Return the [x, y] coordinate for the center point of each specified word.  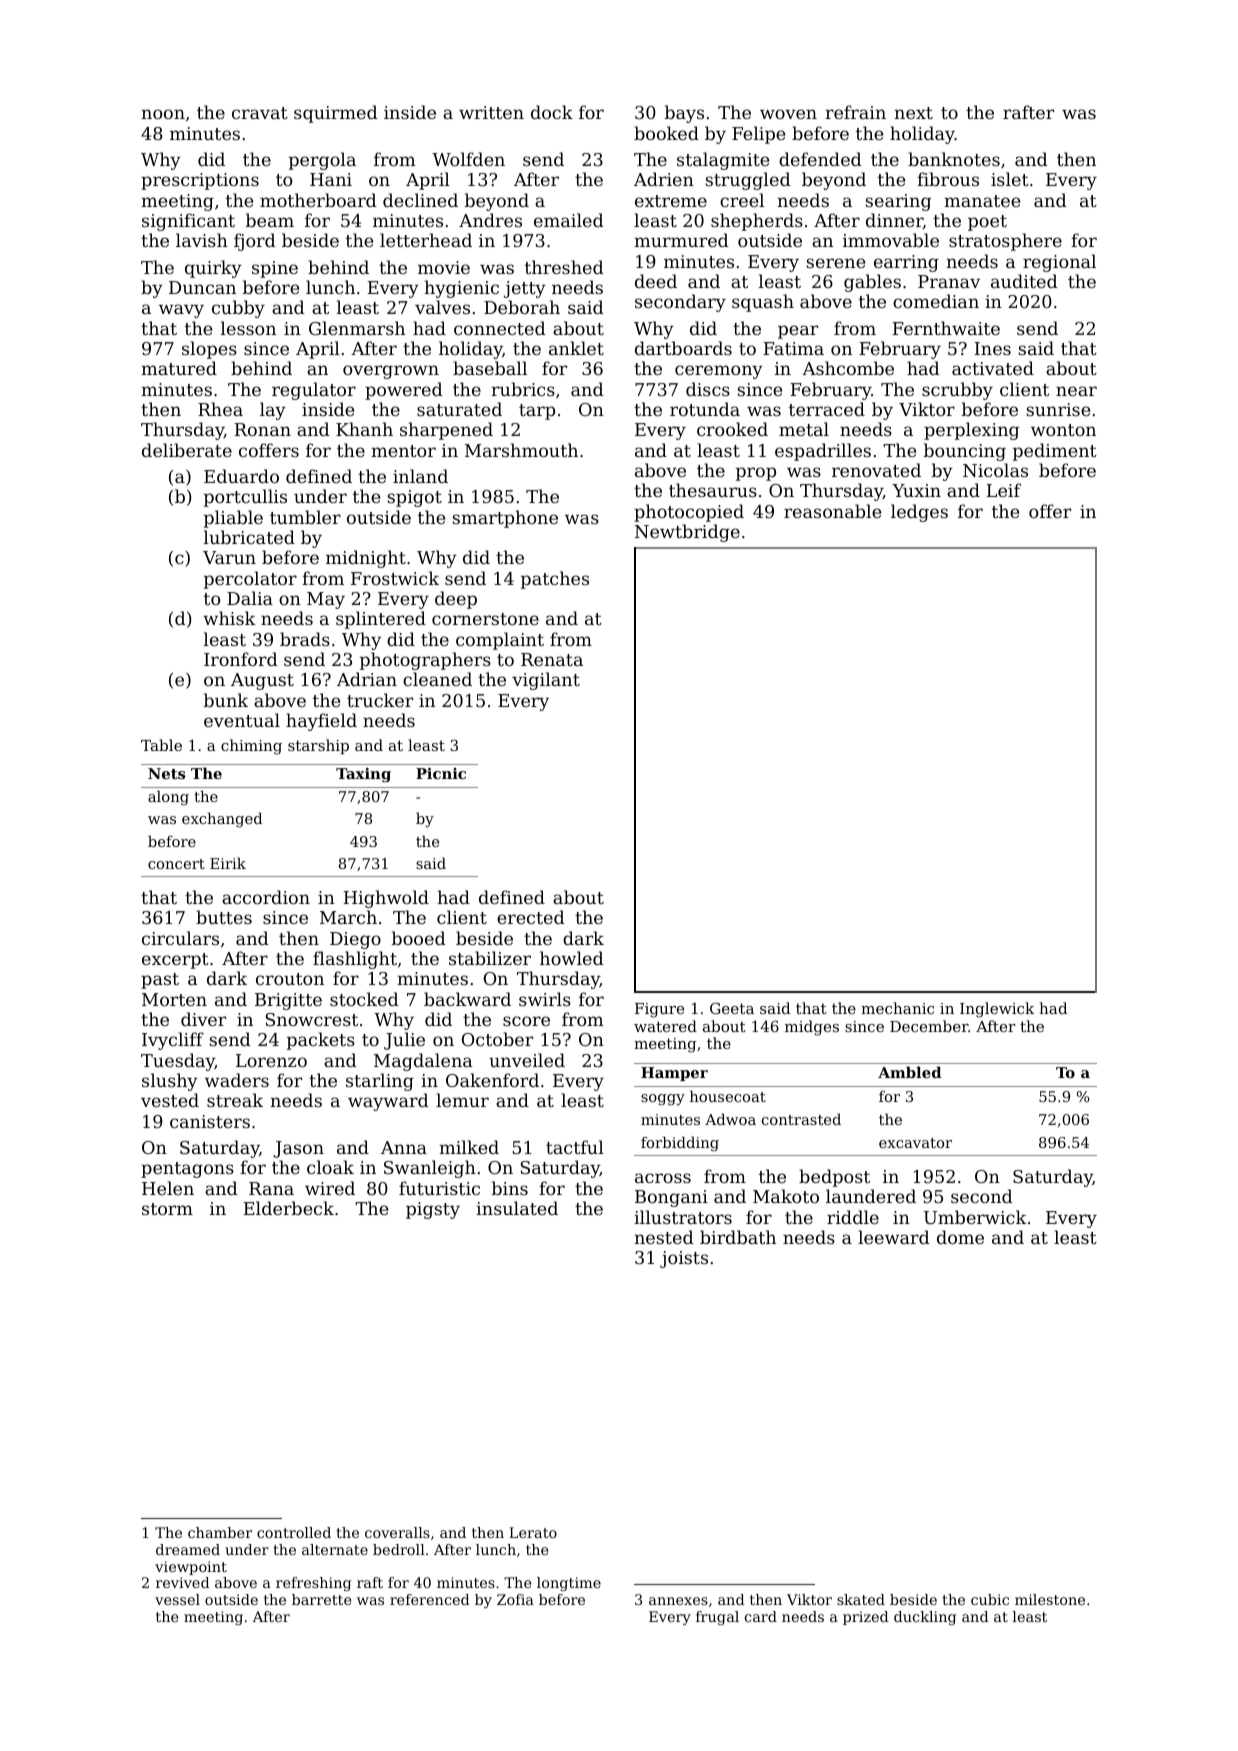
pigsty [433, 1210]
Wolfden [468, 159]
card [761, 1616]
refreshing [313, 1584]
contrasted [801, 1119]
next [913, 113]
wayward [388, 1102]
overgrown [391, 372]
